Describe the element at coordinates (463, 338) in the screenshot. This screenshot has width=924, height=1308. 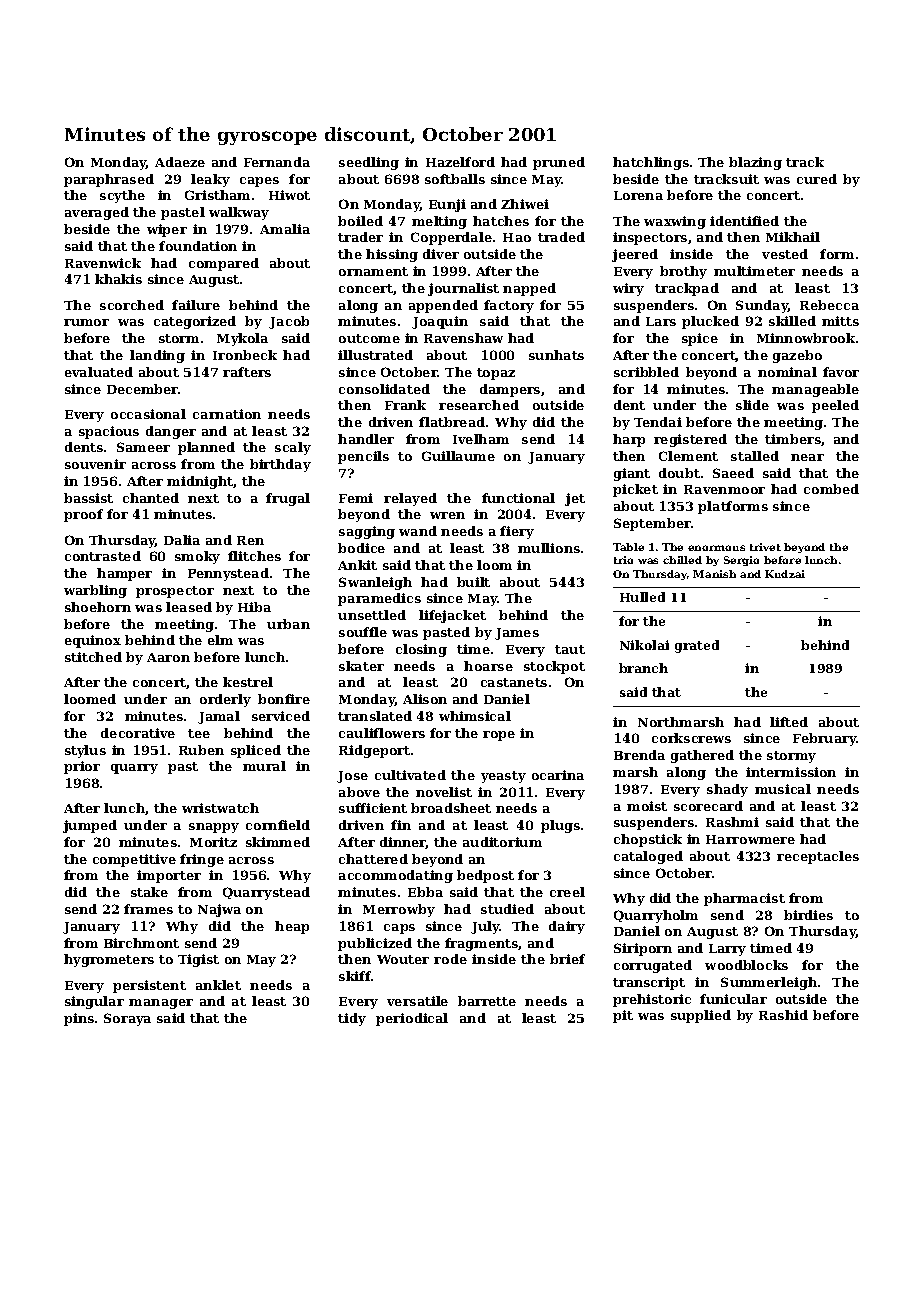
I see `Ravenshaw` at that location.
